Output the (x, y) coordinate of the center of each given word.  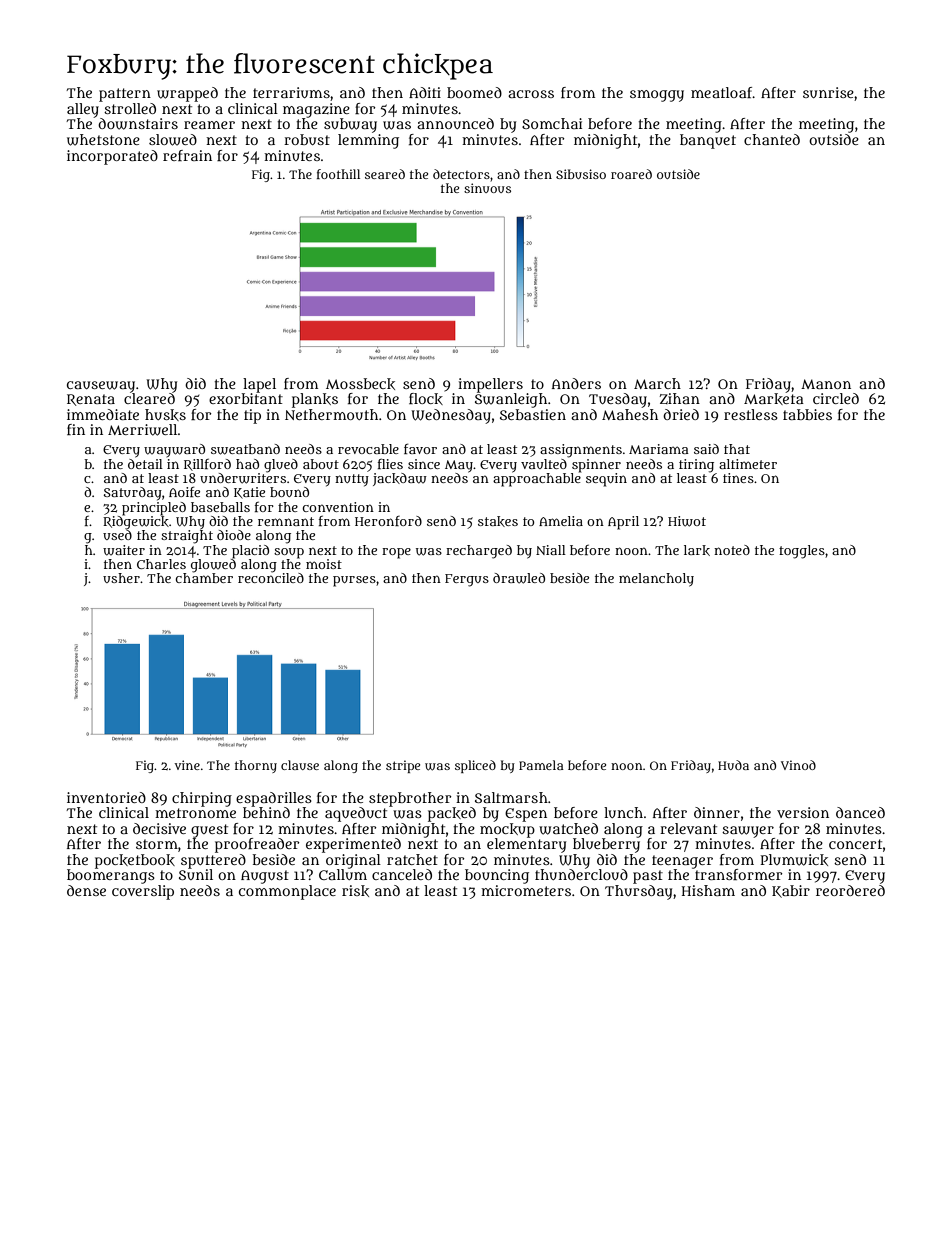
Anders (576, 383)
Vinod (798, 765)
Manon (826, 384)
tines (738, 478)
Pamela (541, 765)
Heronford (388, 521)
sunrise (828, 92)
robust (307, 139)
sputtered (213, 861)
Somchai (552, 123)
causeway (101, 387)
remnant (286, 521)
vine (187, 765)
